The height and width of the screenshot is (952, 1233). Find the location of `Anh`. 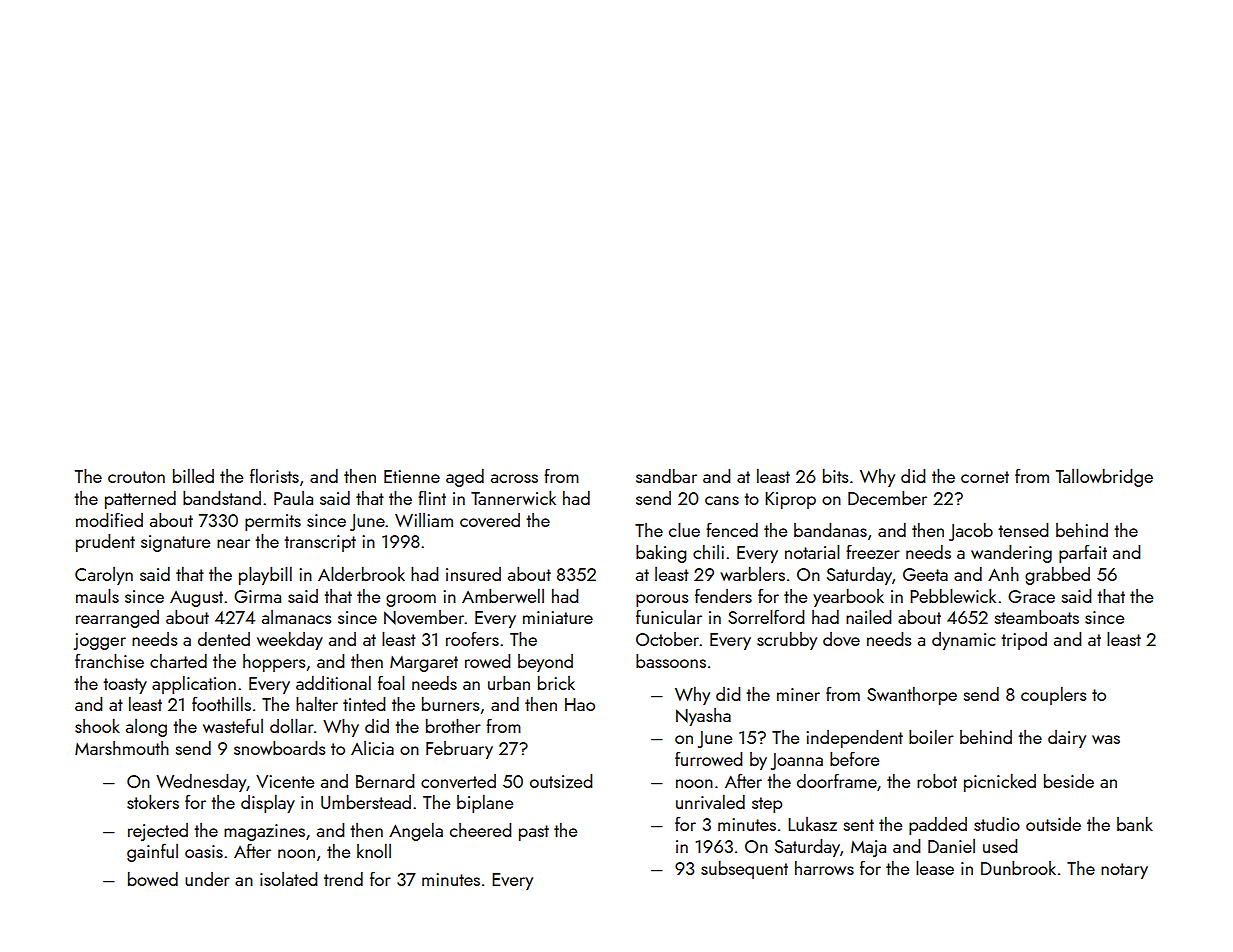

Anh is located at coordinates (1003, 574).
